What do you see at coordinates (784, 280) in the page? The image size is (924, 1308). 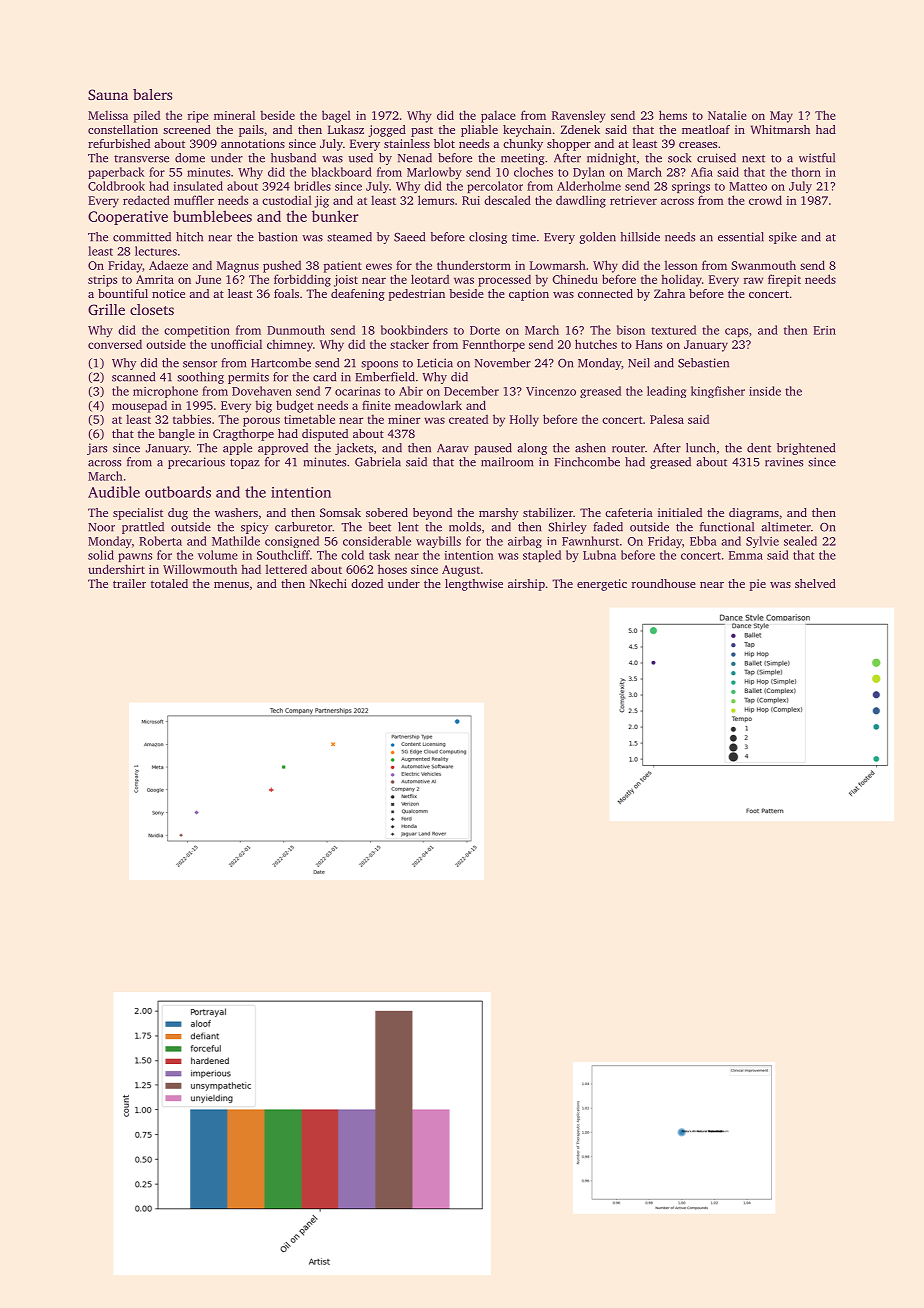 I see `firepit` at bounding box center [784, 280].
